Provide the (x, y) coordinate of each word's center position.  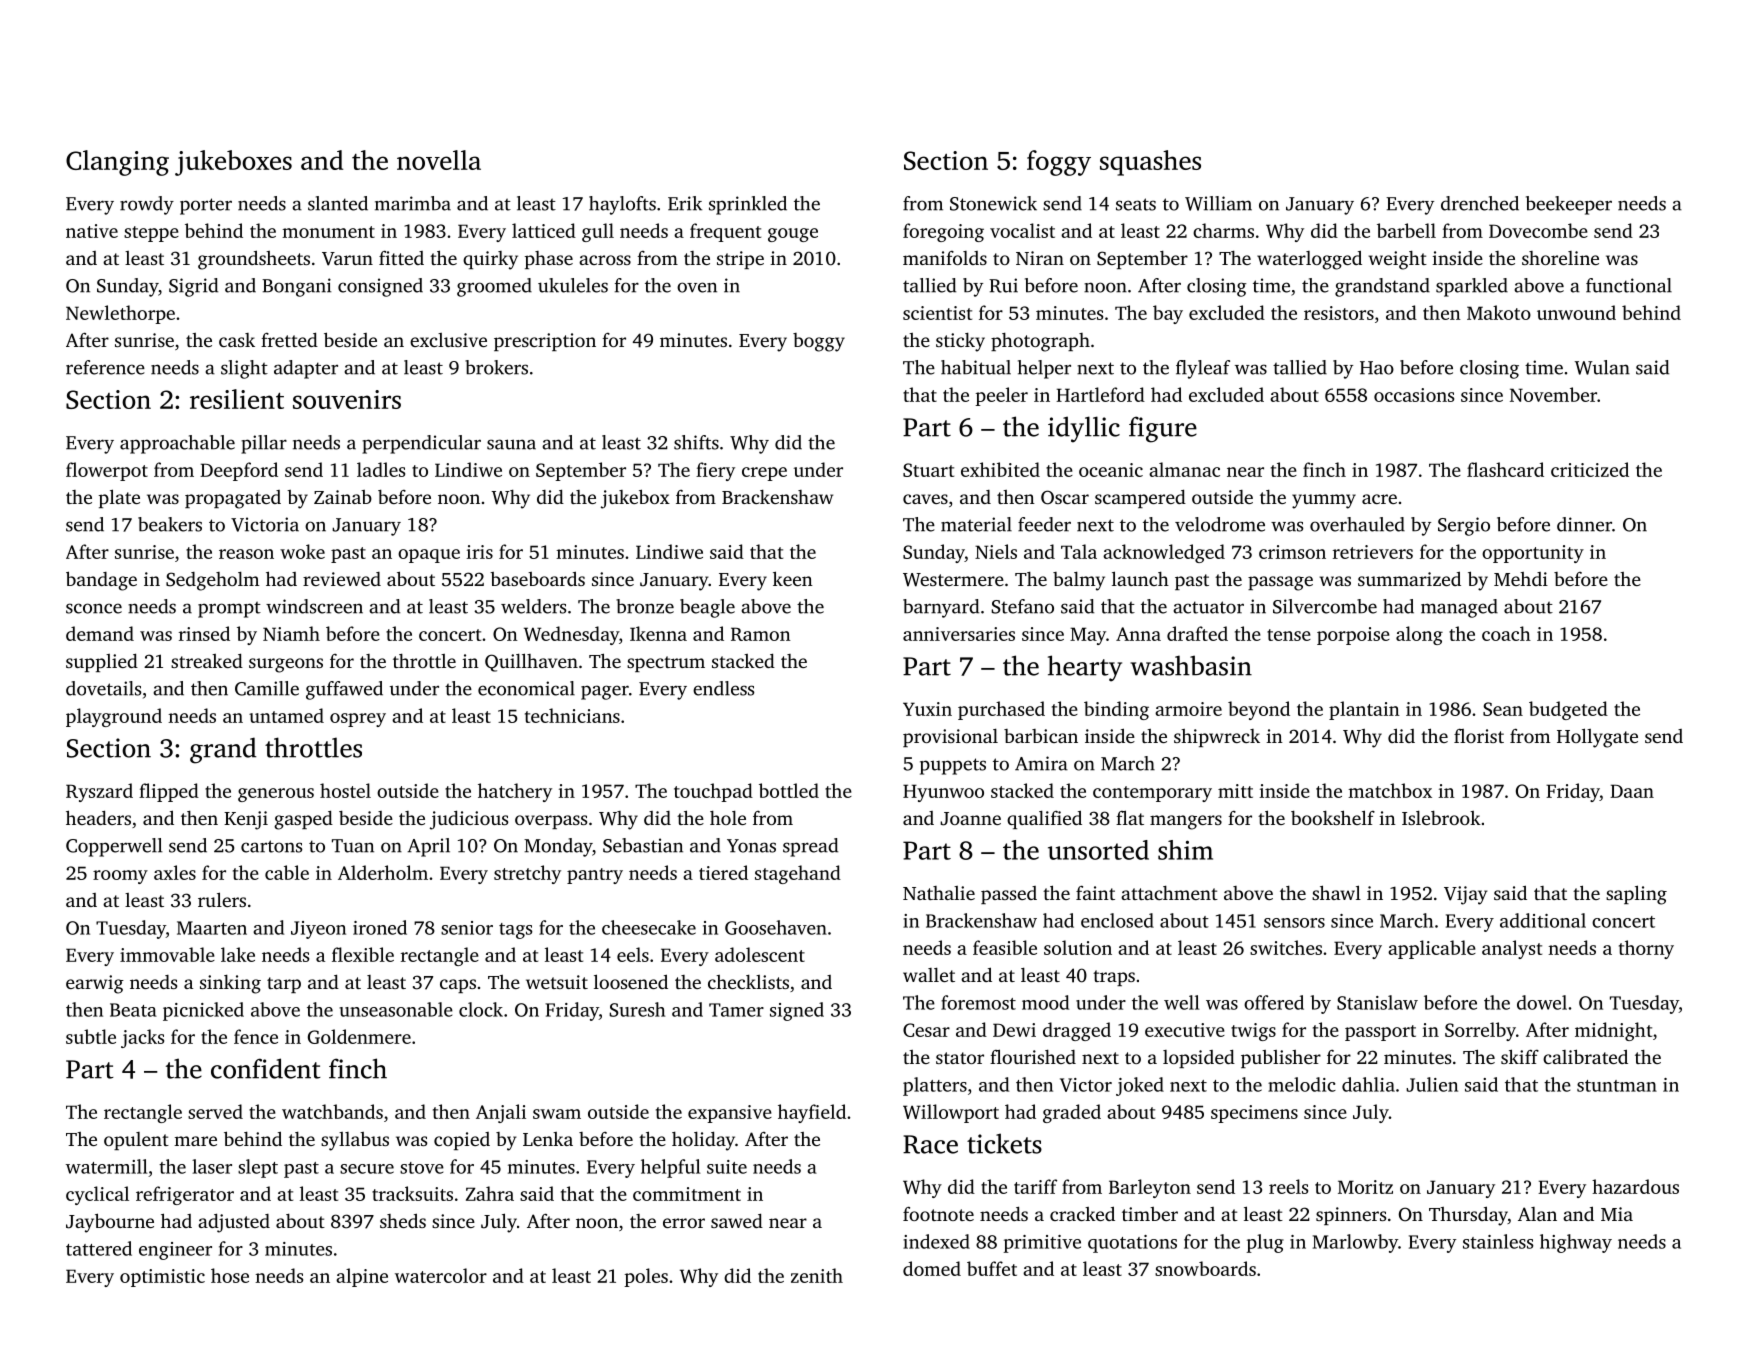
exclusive (448, 340)
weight (1398, 260)
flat (1130, 817)
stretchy (527, 874)
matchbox (1390, 790)
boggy (819, 342)
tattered (99, 1248)
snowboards (1205, 1268)
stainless (1498, 1241)
